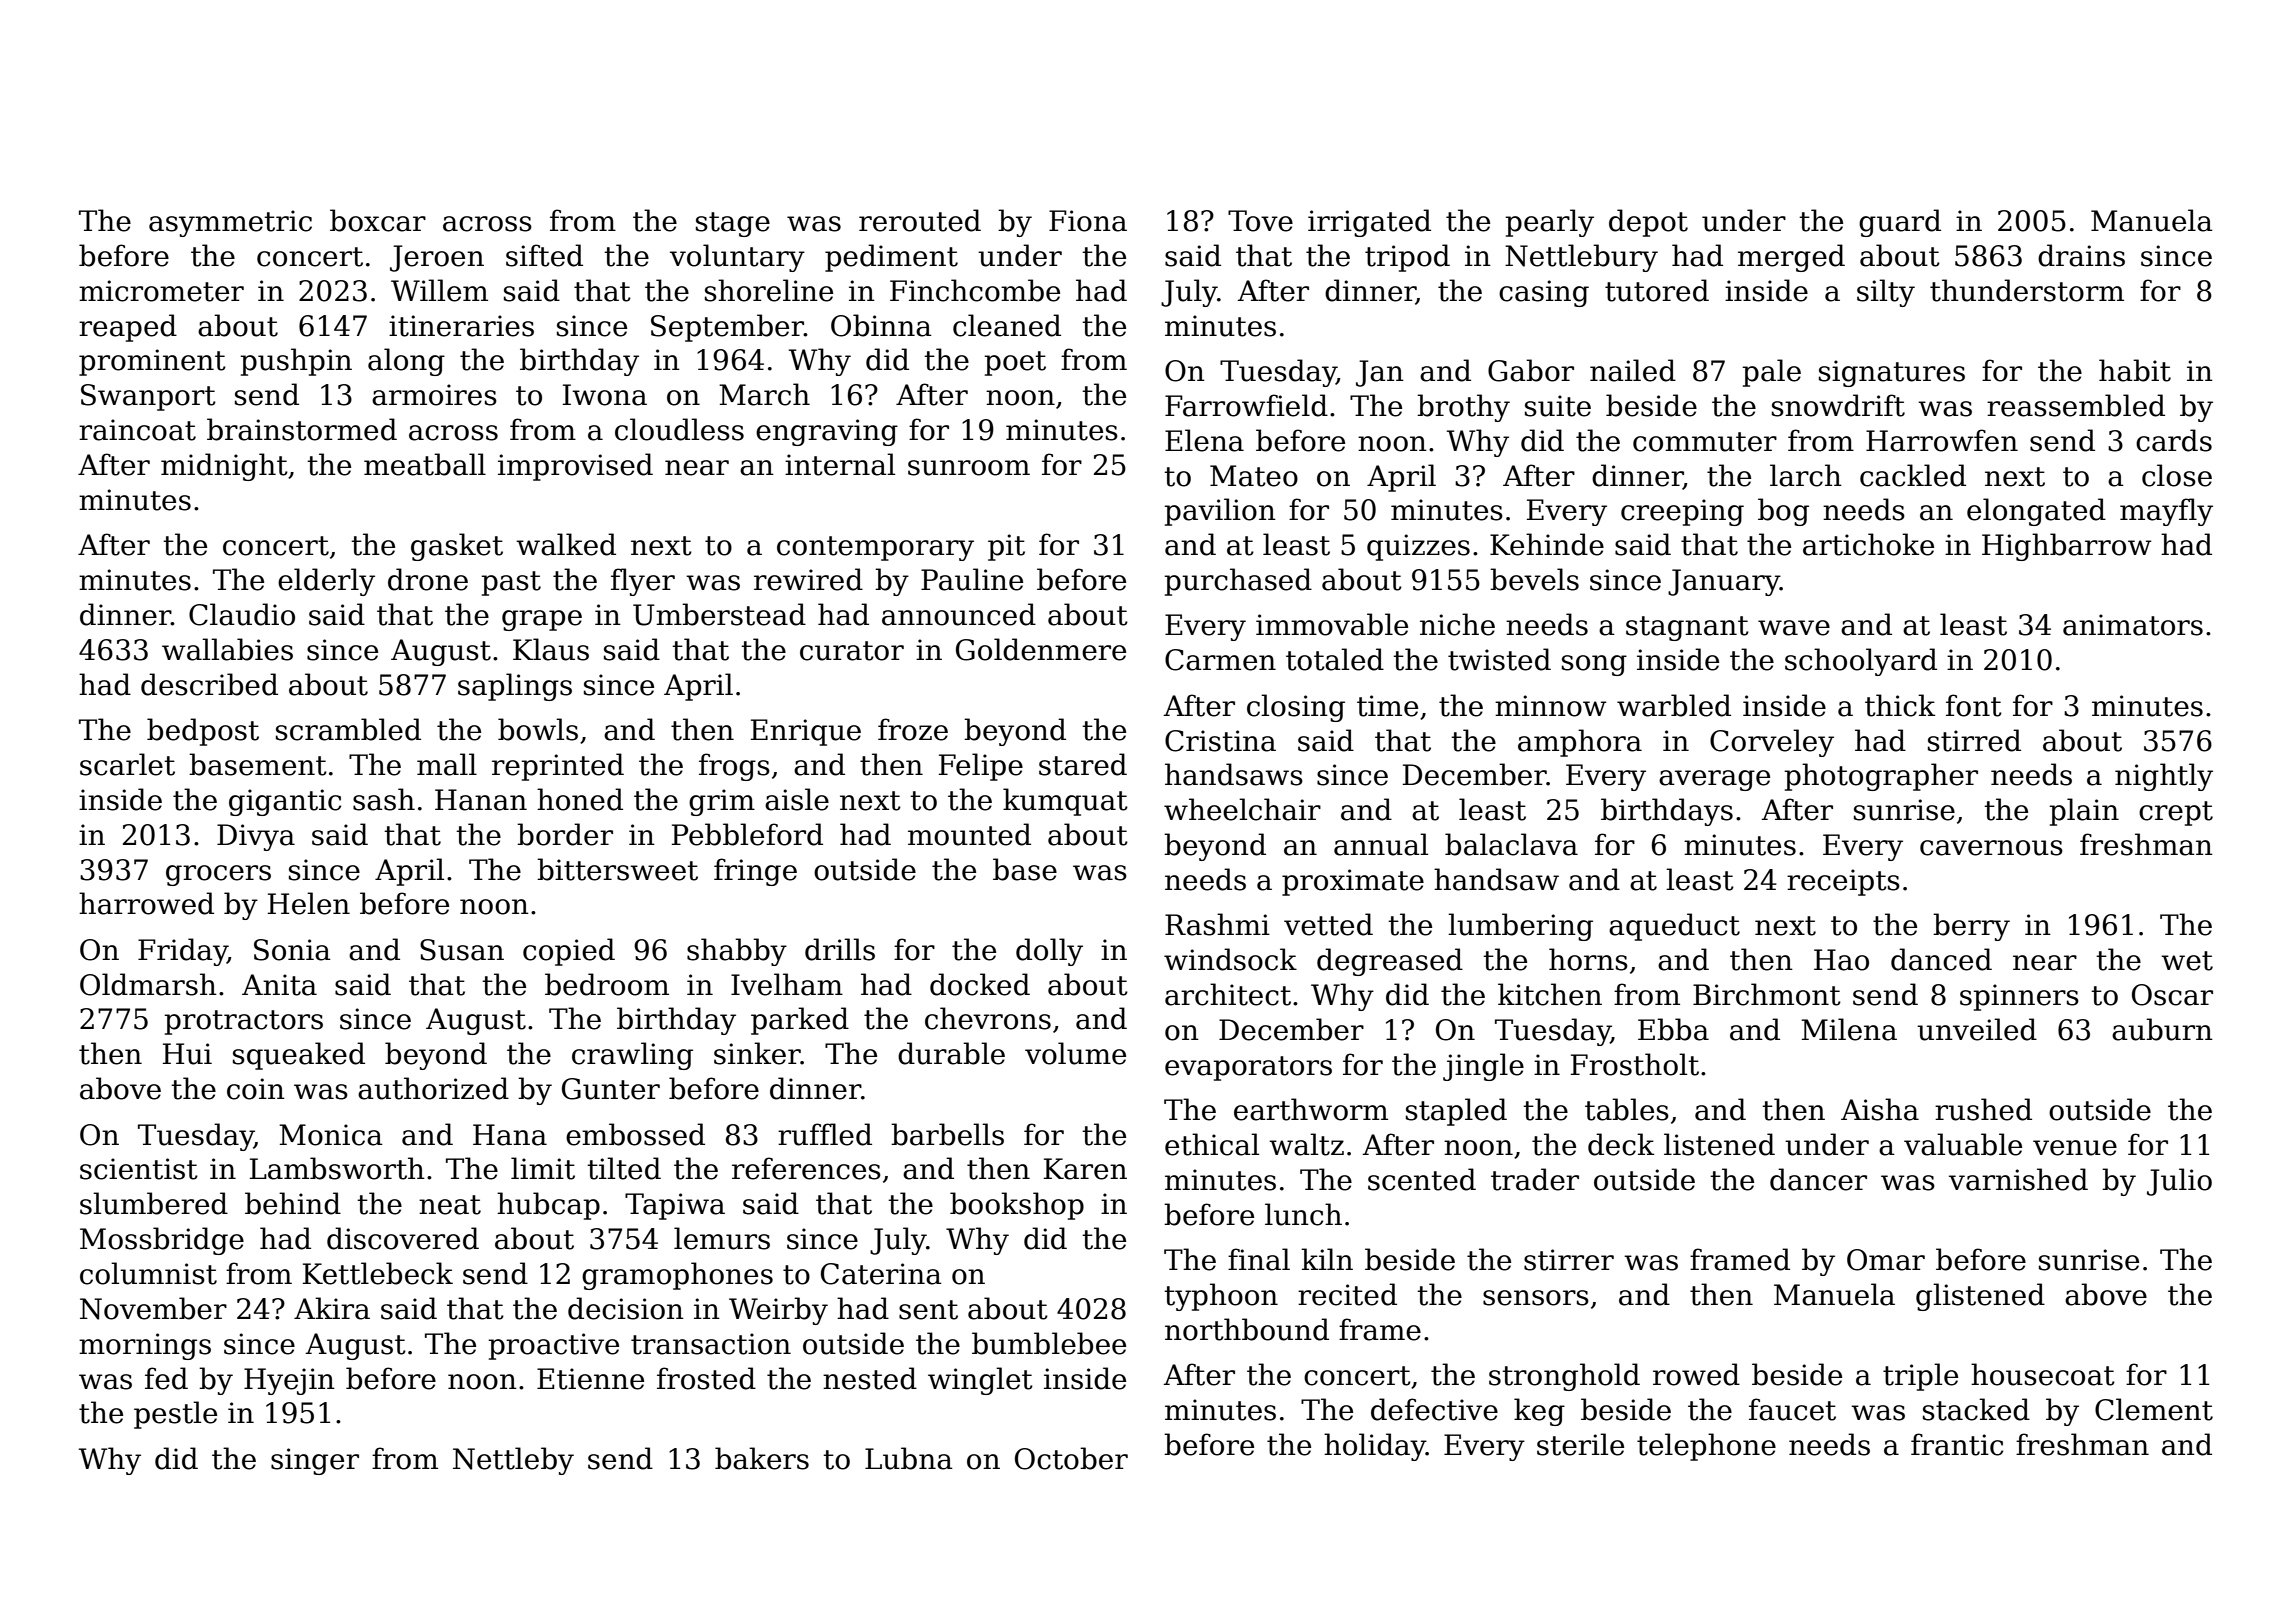 The width and height of the image is (2292, 1620). I want to click on irrigated, so click(1369, 223).
